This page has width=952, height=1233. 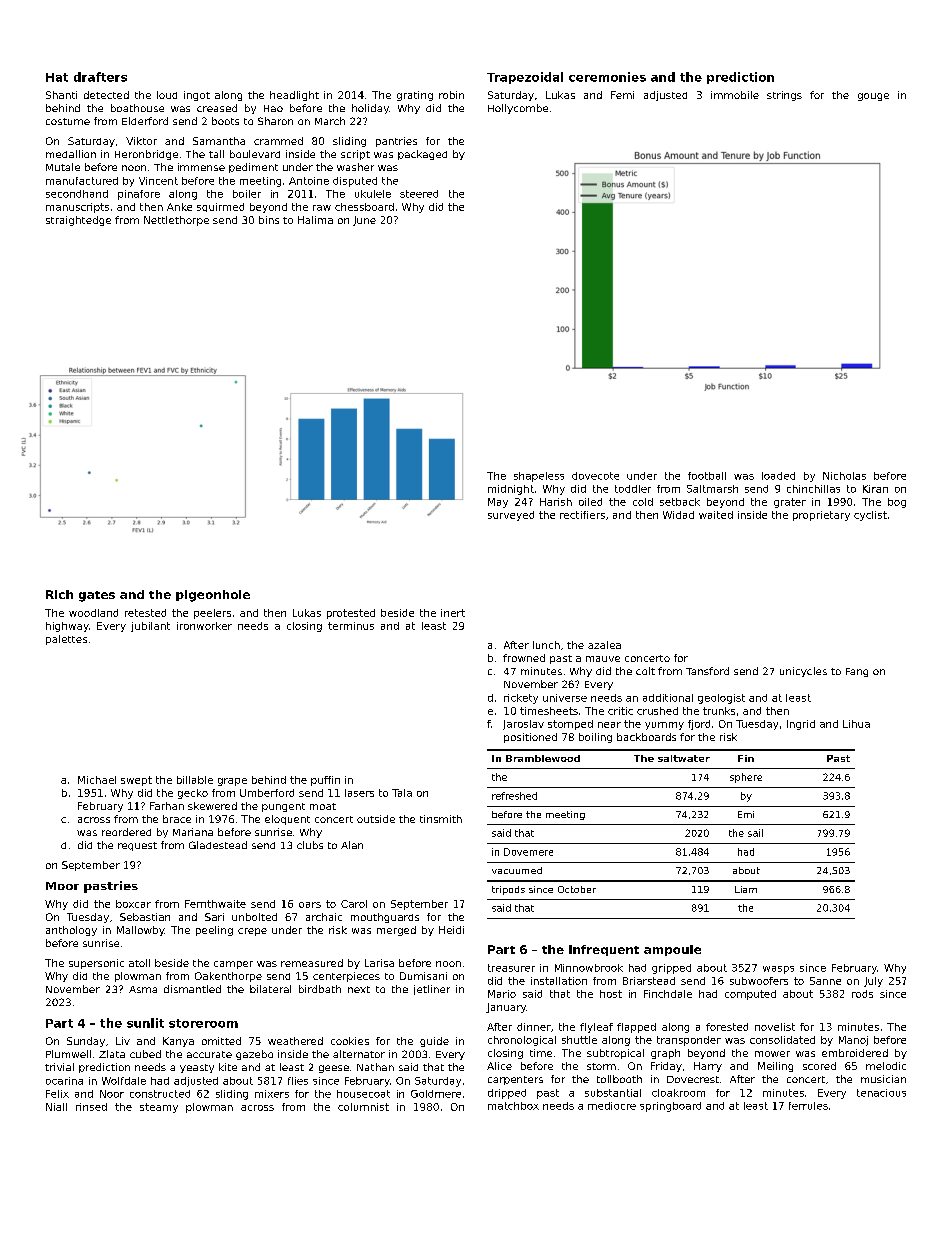 I want to click on steered, so click(x=419, y=194).
